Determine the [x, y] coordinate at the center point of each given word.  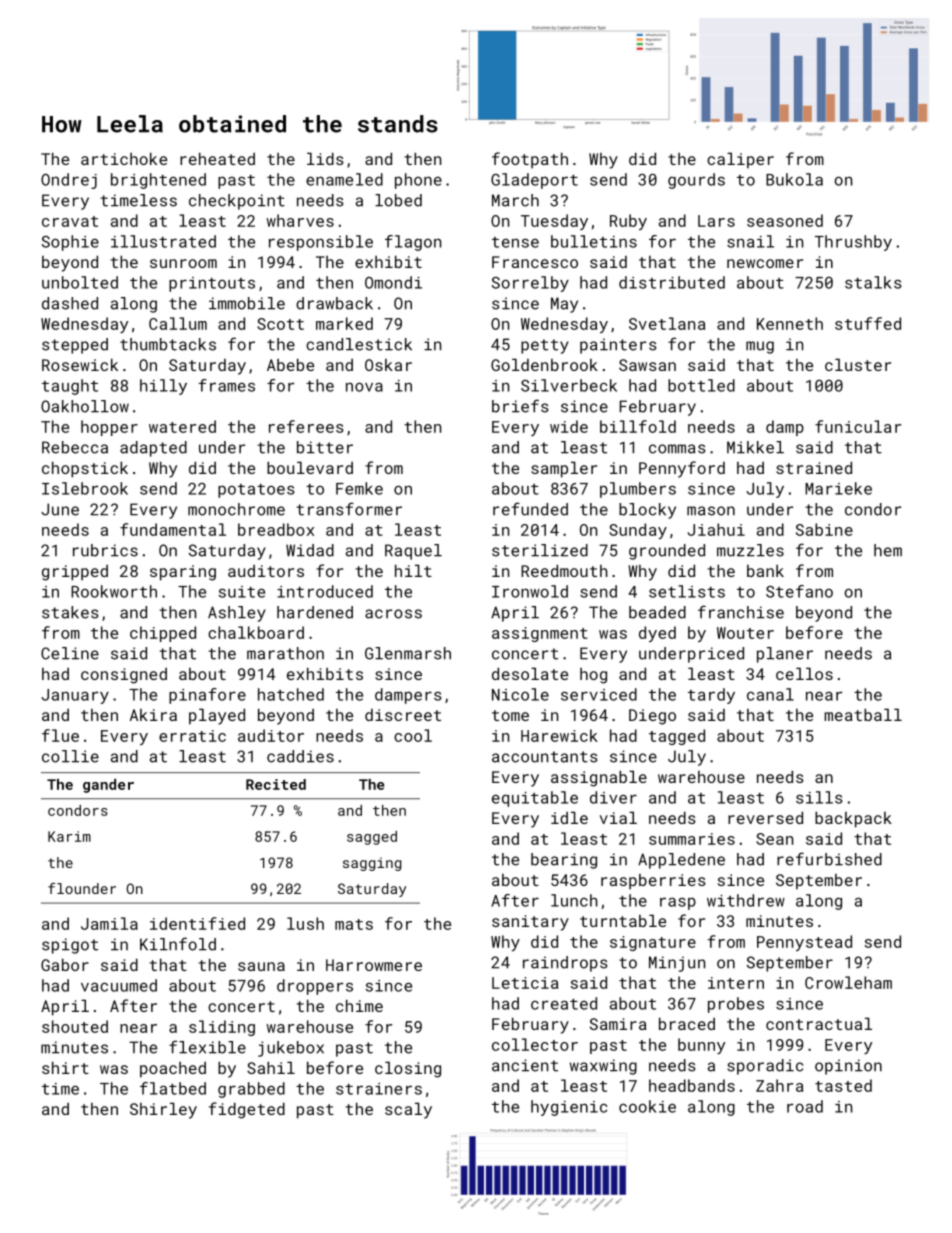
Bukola [794, 179]
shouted [75, 1026]
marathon [285, 653]
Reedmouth [564, 570]
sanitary [530, 923]
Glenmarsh [408, 653]
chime [359, 1005]
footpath [530, 160]
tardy [711, 696]
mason [711, 511]
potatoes [256, 491]
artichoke [124, 158]
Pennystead [804, 943]
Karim [69, 836]
